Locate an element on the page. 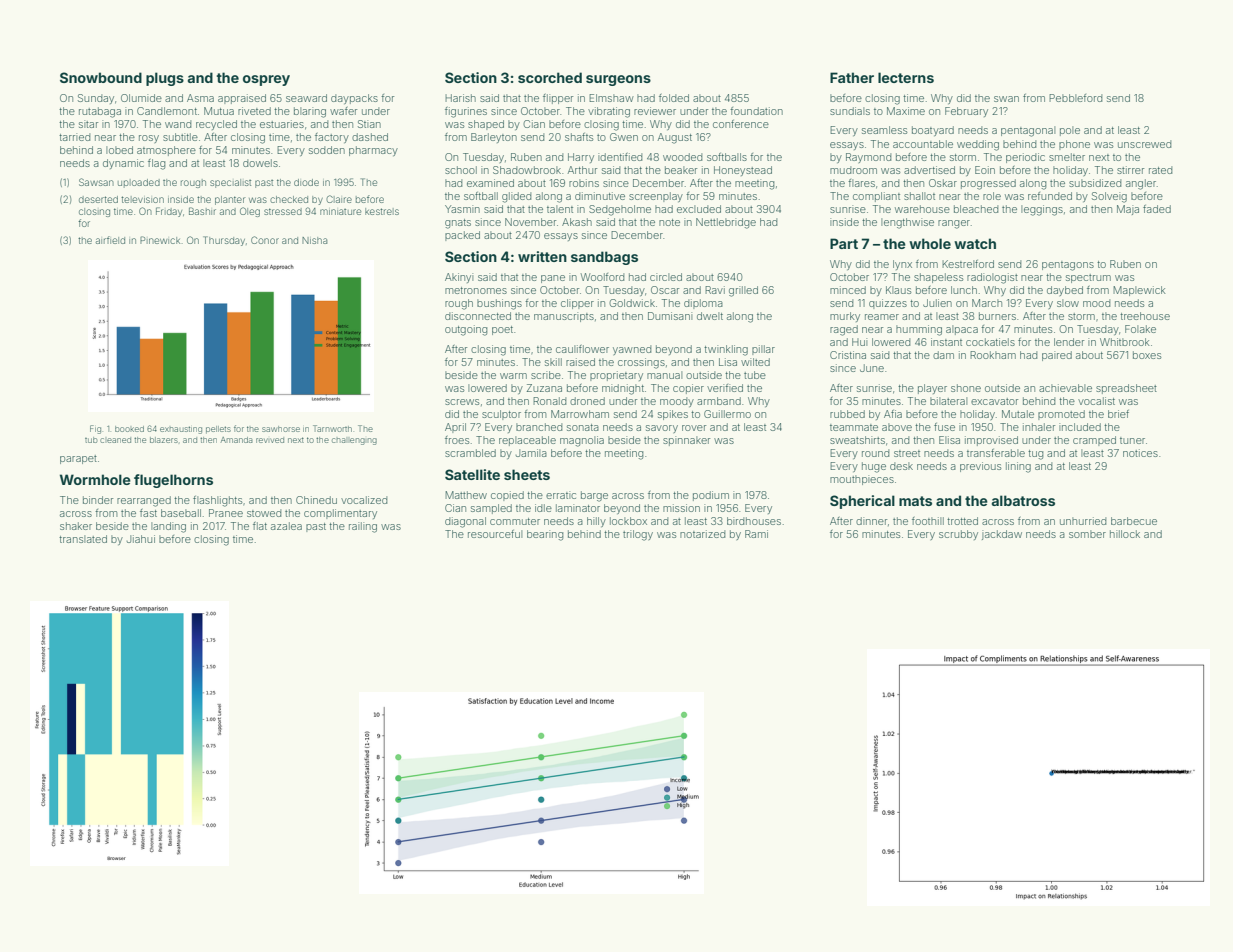 The image size is (1233, 952). factory is located at coordinates (332, 138).
